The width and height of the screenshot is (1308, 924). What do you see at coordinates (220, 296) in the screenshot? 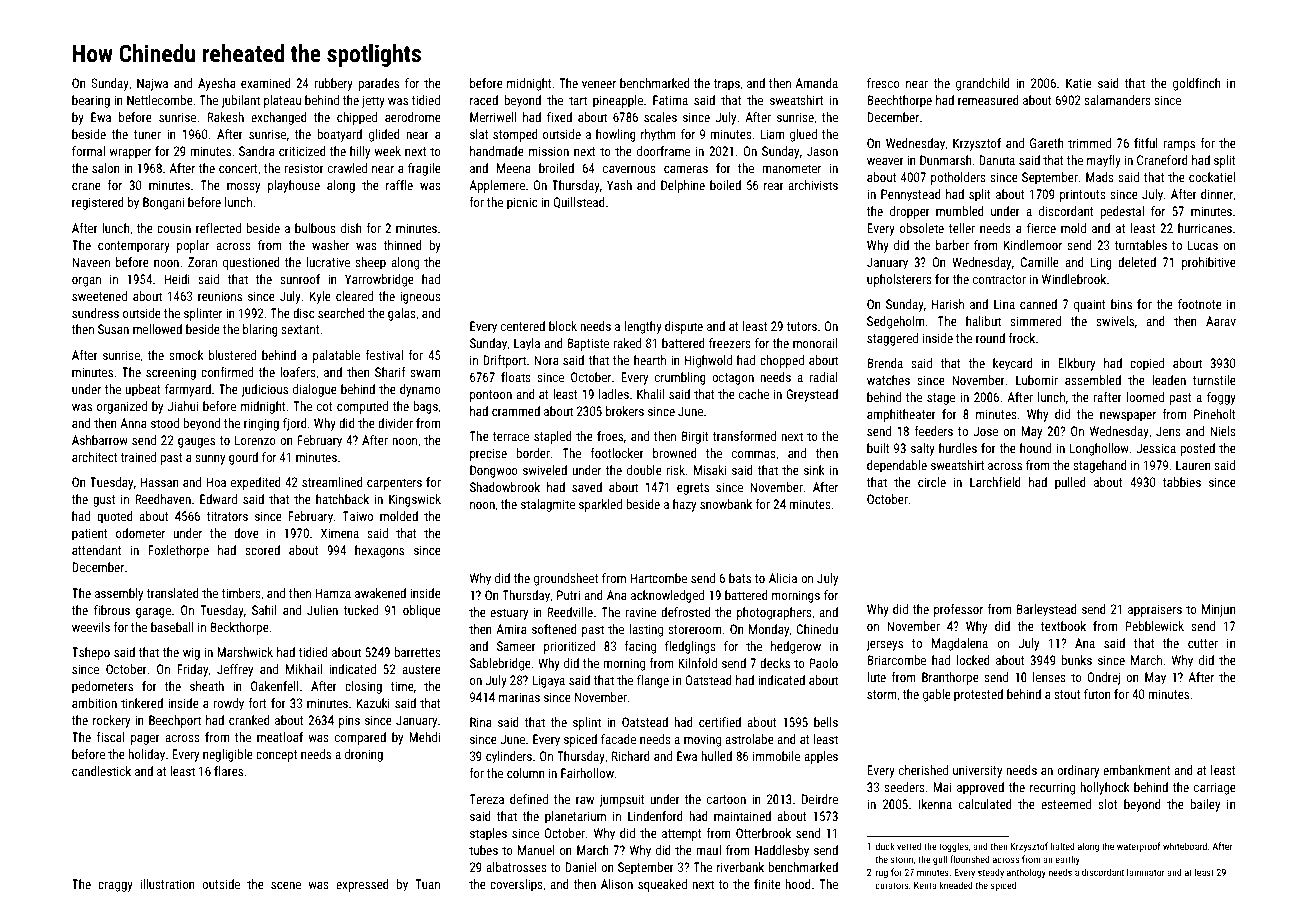
I see `reunions` at bounding box center [220, 296].
